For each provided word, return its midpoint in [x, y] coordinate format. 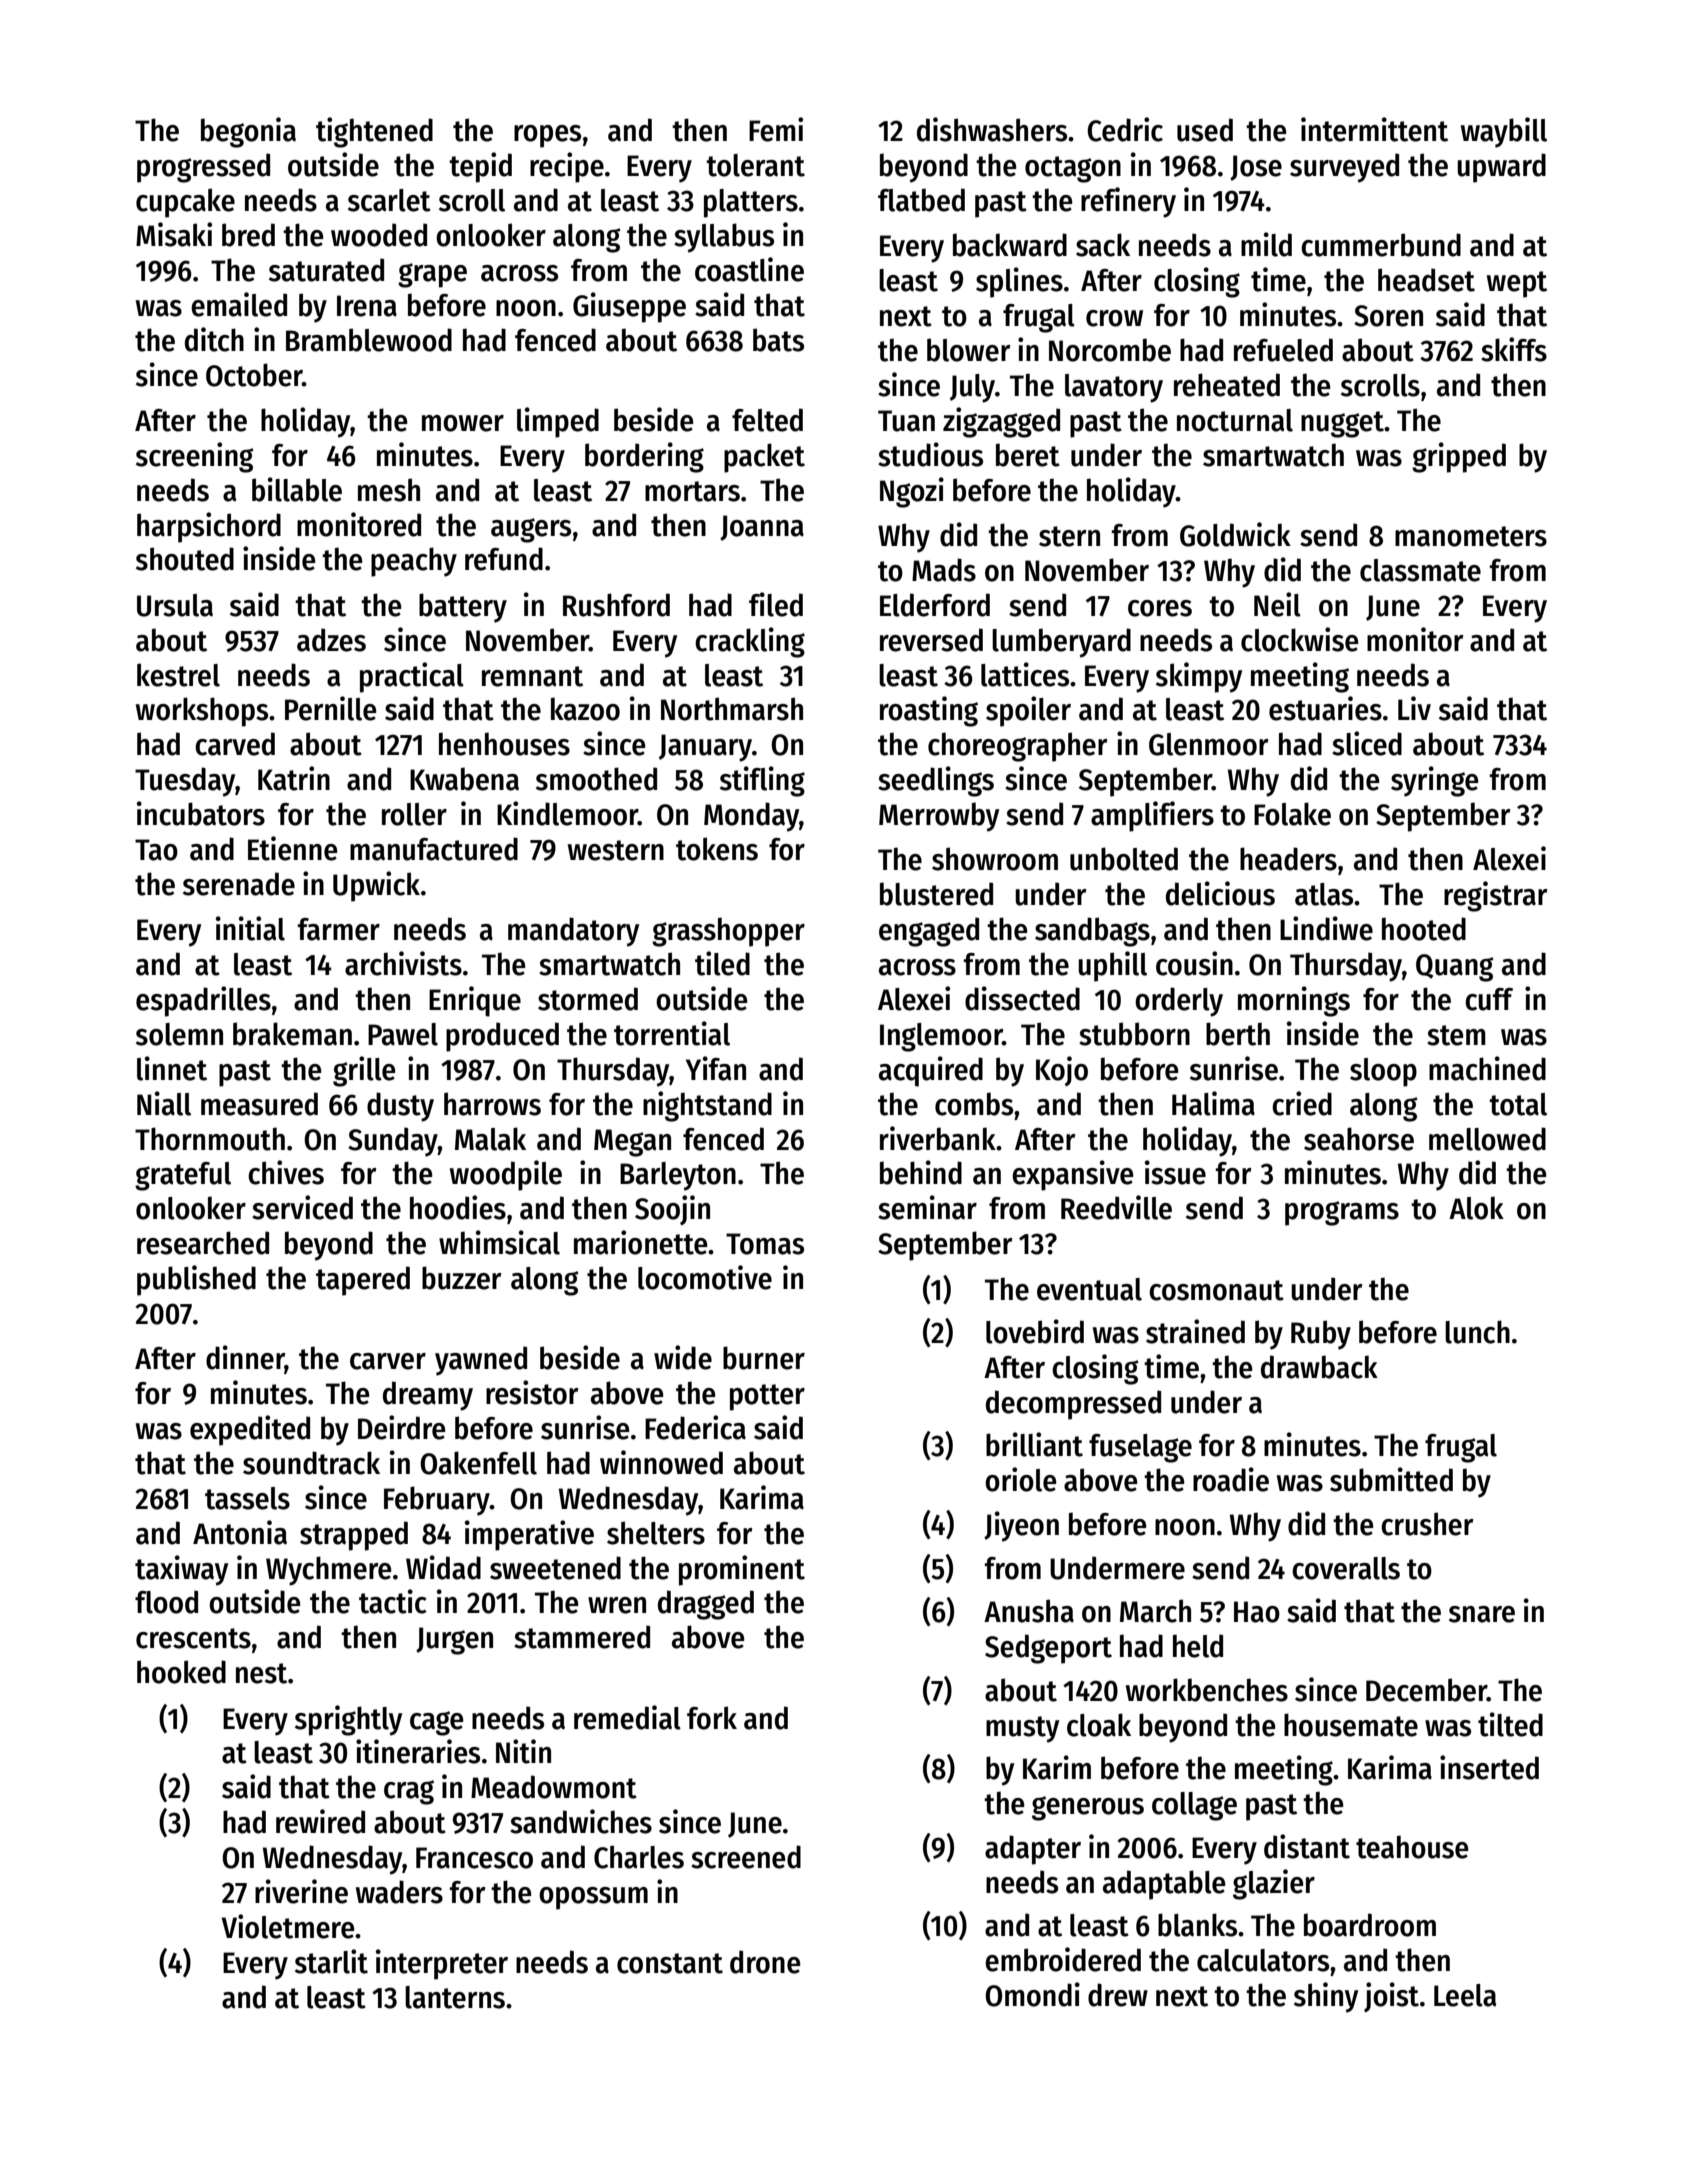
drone [765, 1962]
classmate [1420, 570]
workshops [202, 712]
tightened [374, 132]
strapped [354, 1536]
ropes [547, 136]
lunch [1477, 1332]
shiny [1326, 1997]
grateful [183, 1176]
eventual [1089, 1289]
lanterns [455, 1997]
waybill [1504, 132]
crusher [1427, 1524]
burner [764, 1358]
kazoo [585, 709]
